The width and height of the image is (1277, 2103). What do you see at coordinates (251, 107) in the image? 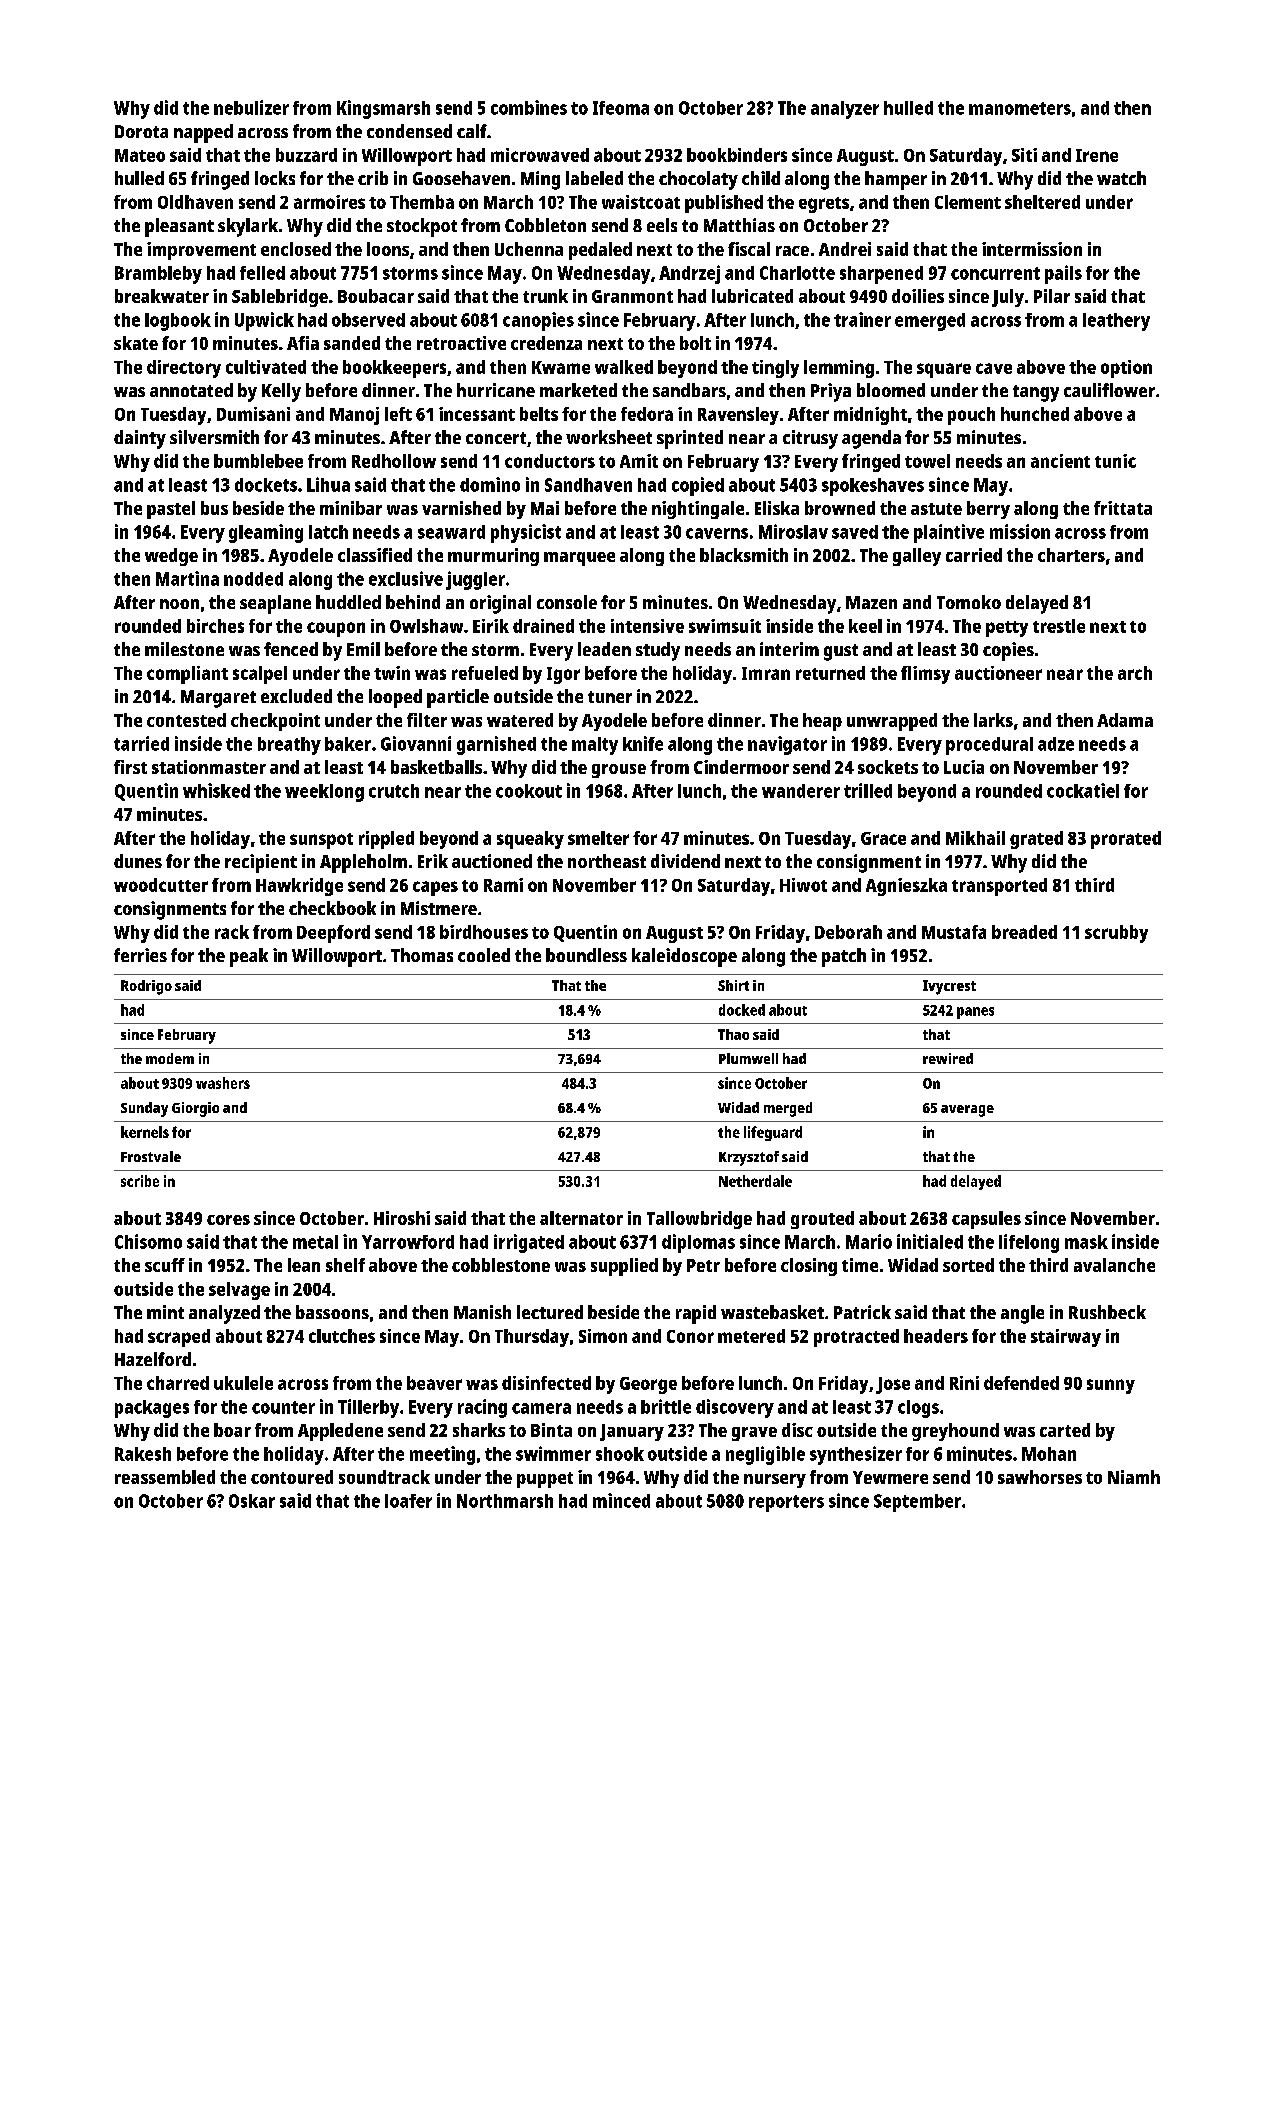
I see `nebulizer` at bounding box center [251, 107].
